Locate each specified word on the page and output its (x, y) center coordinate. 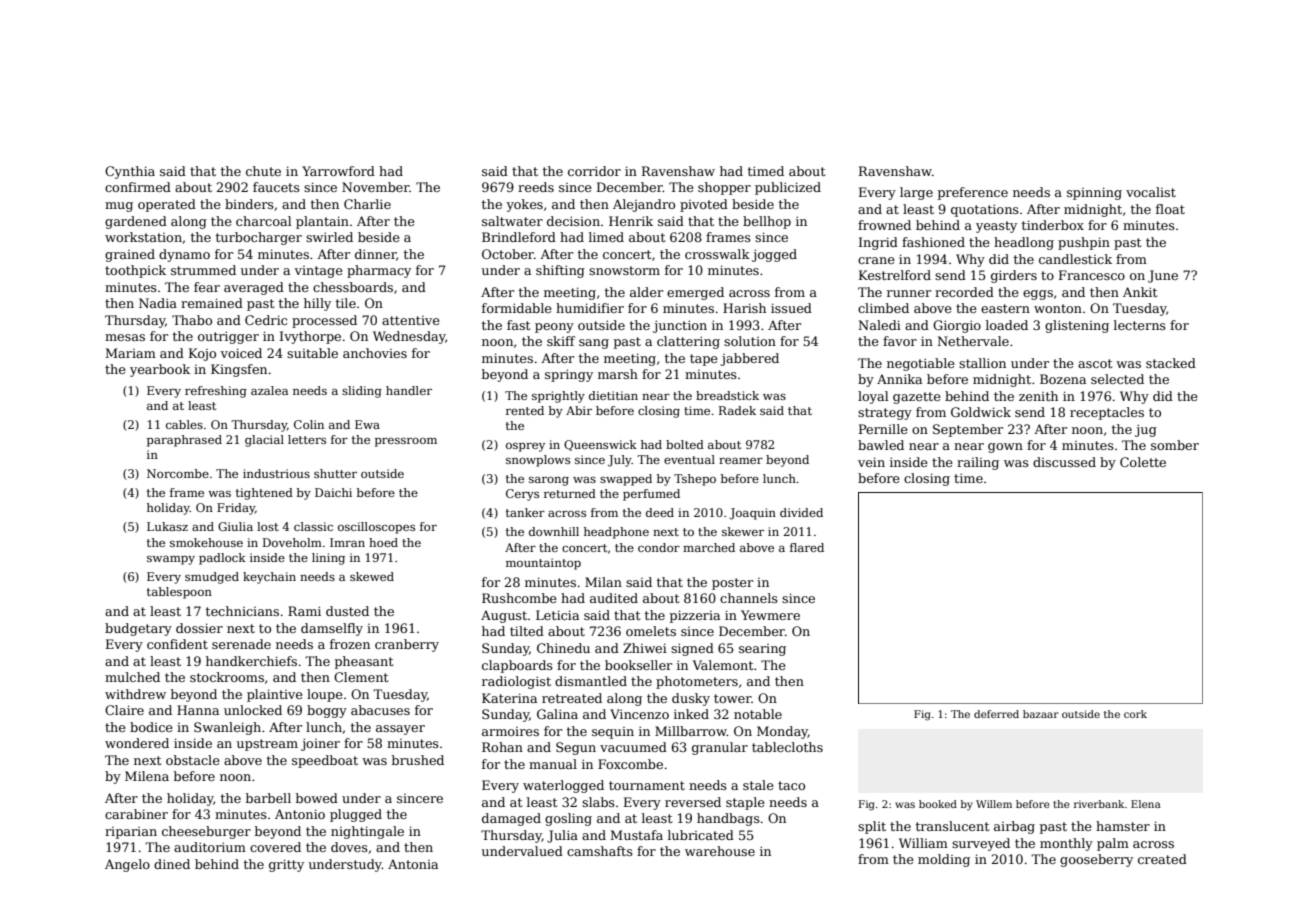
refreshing (216, 392)
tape (704, 360)
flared (807, 547)
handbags (728, 819)
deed (660, 512)
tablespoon (179, 593)
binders (249, 204)
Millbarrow (691, 731)
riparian (131, 833)
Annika (899, 379)
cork (1135, 714)
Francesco (1092, 275)
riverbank (1099, 804)
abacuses (380, 710)
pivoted (704, 205)
